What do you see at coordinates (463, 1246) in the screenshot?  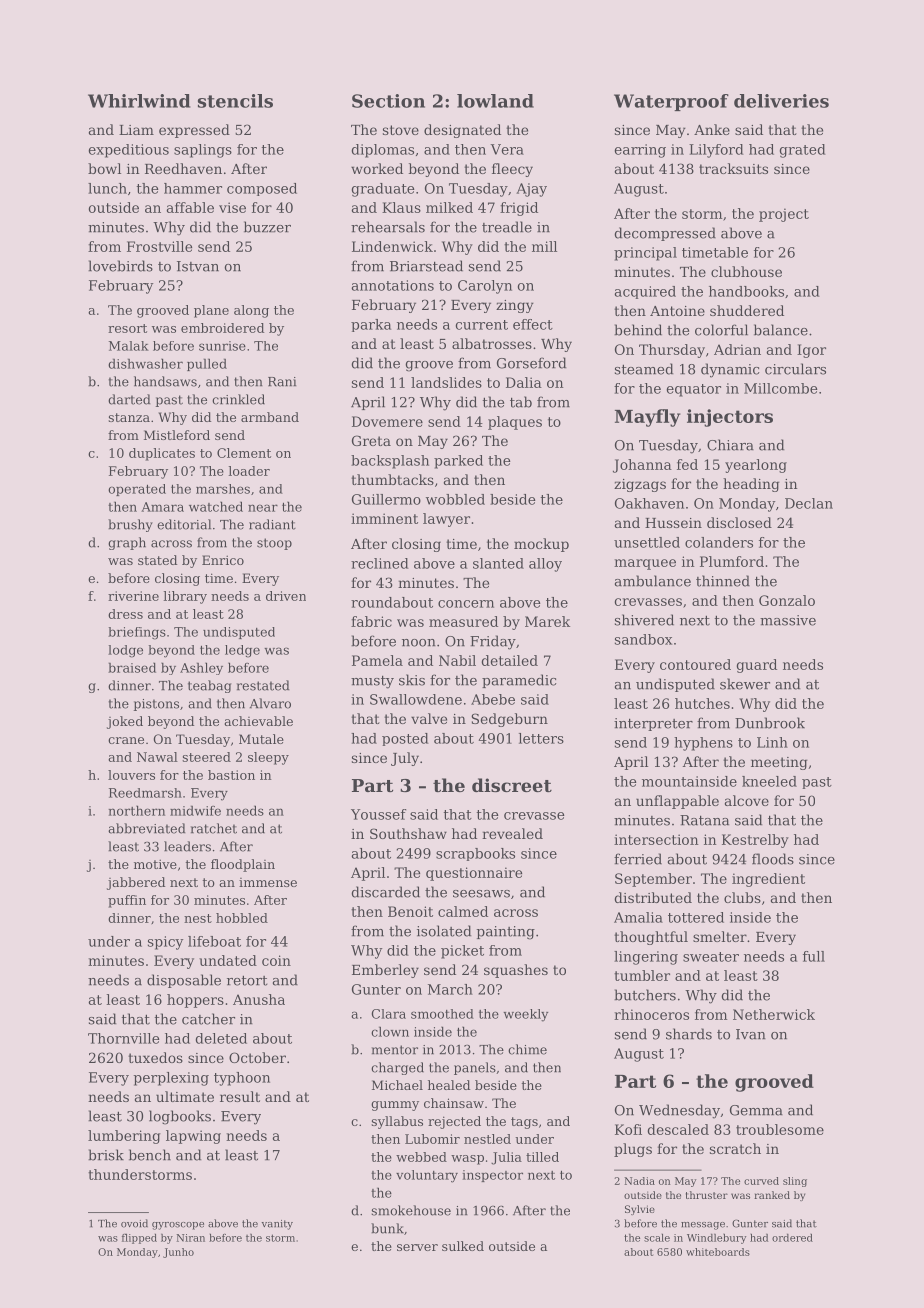 I see `sulked` at bounding box center [463, 1246].
